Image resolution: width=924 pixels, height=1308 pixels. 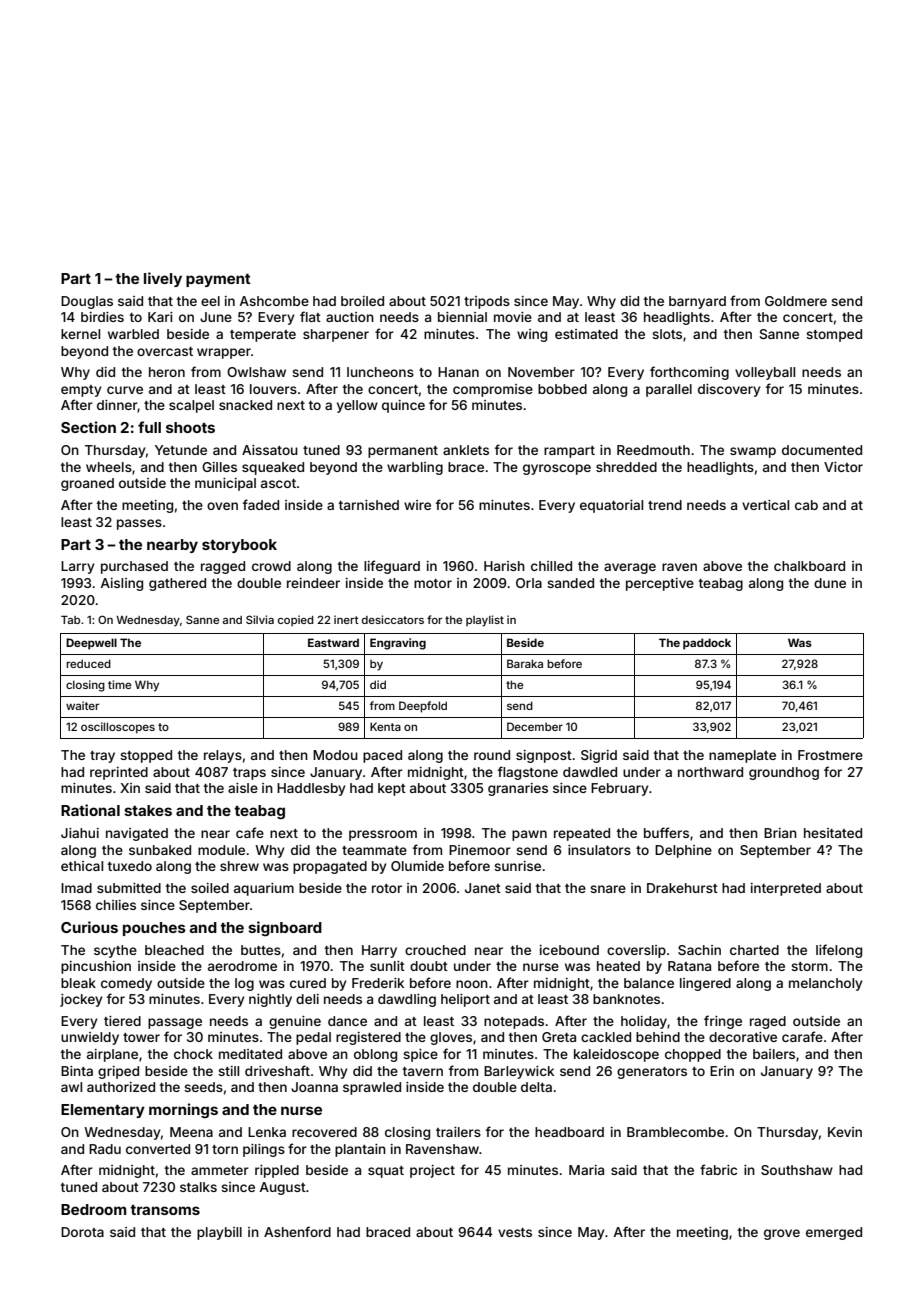 What do you see at coordinates (368, 1038) in the screenshot?
I see `registered` at bounding box center [368, 1038].
